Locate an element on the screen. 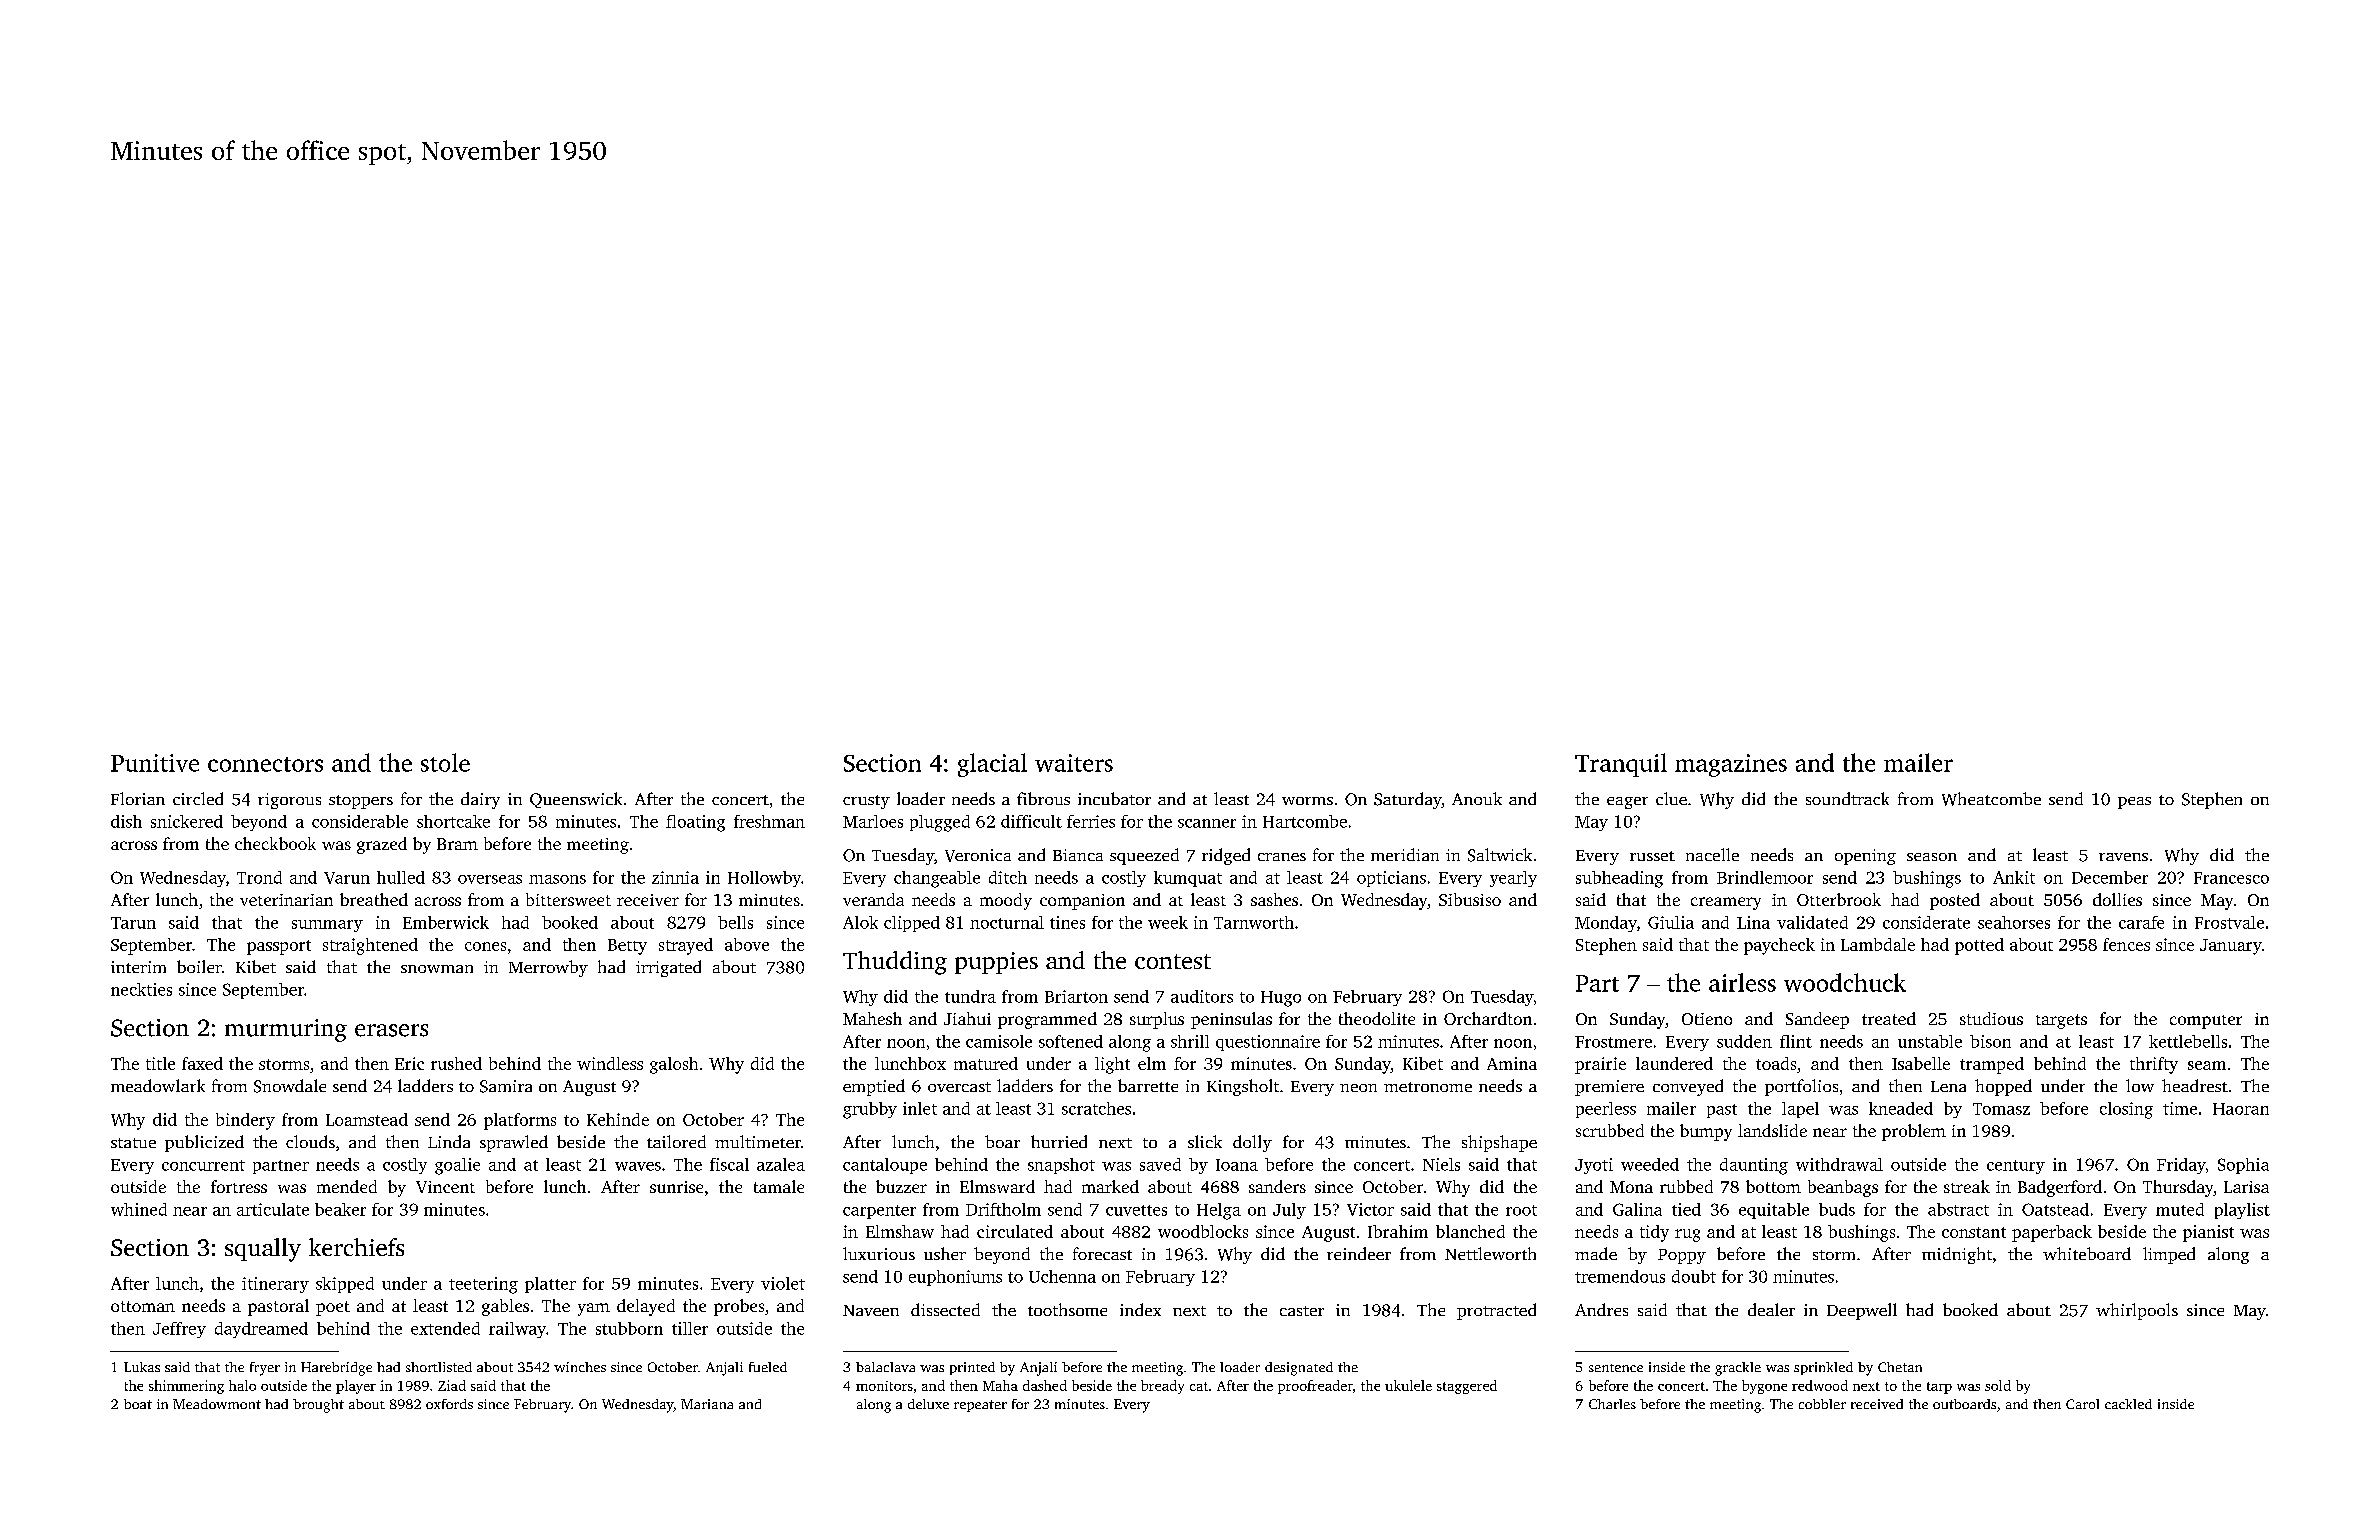  euphoniums is located at coordinates (955, 1278).
